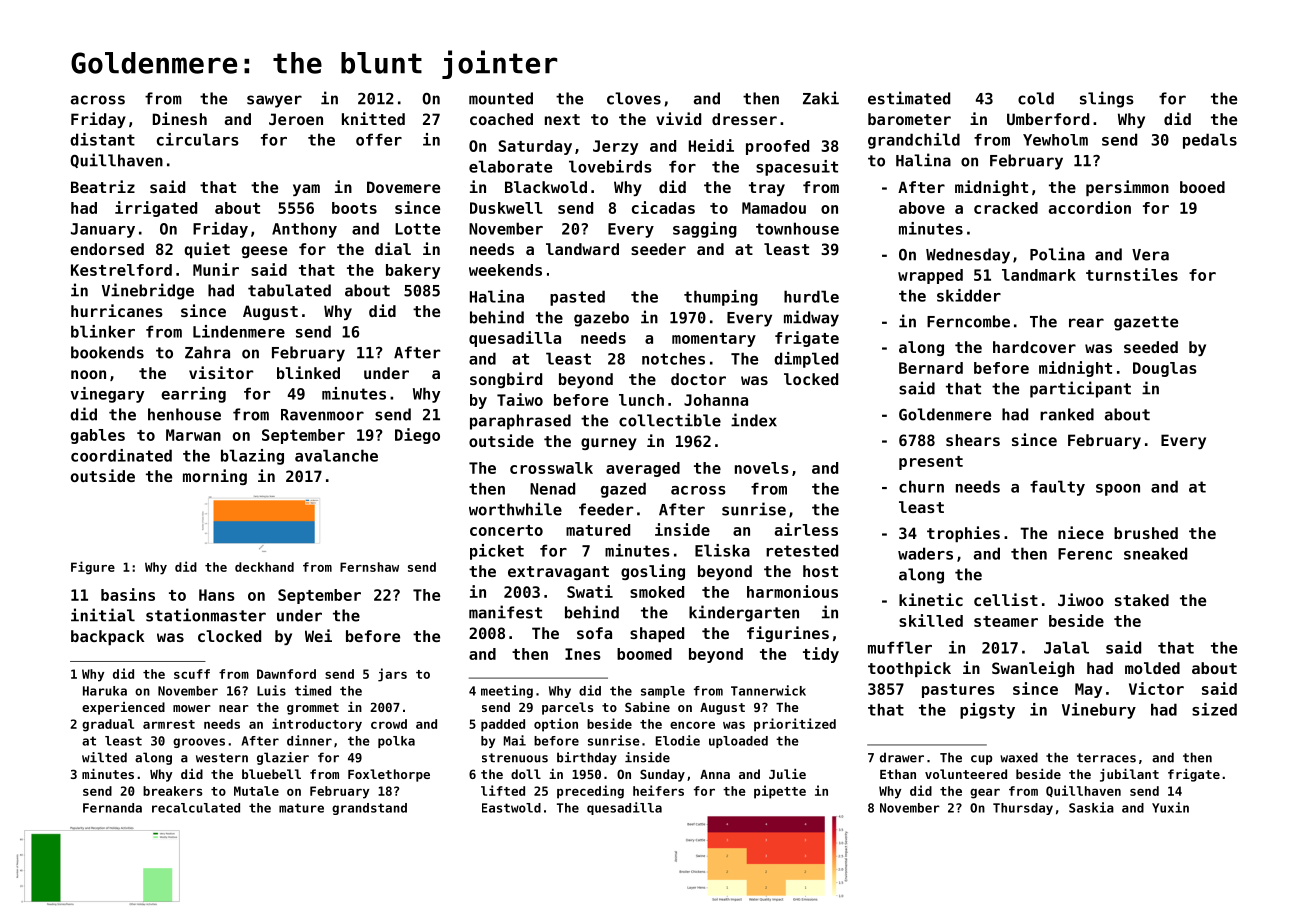  What do you see at coordinates (515, 509) in the screenshot?
I see `worthwhile` at bounding box center [515, 509].
